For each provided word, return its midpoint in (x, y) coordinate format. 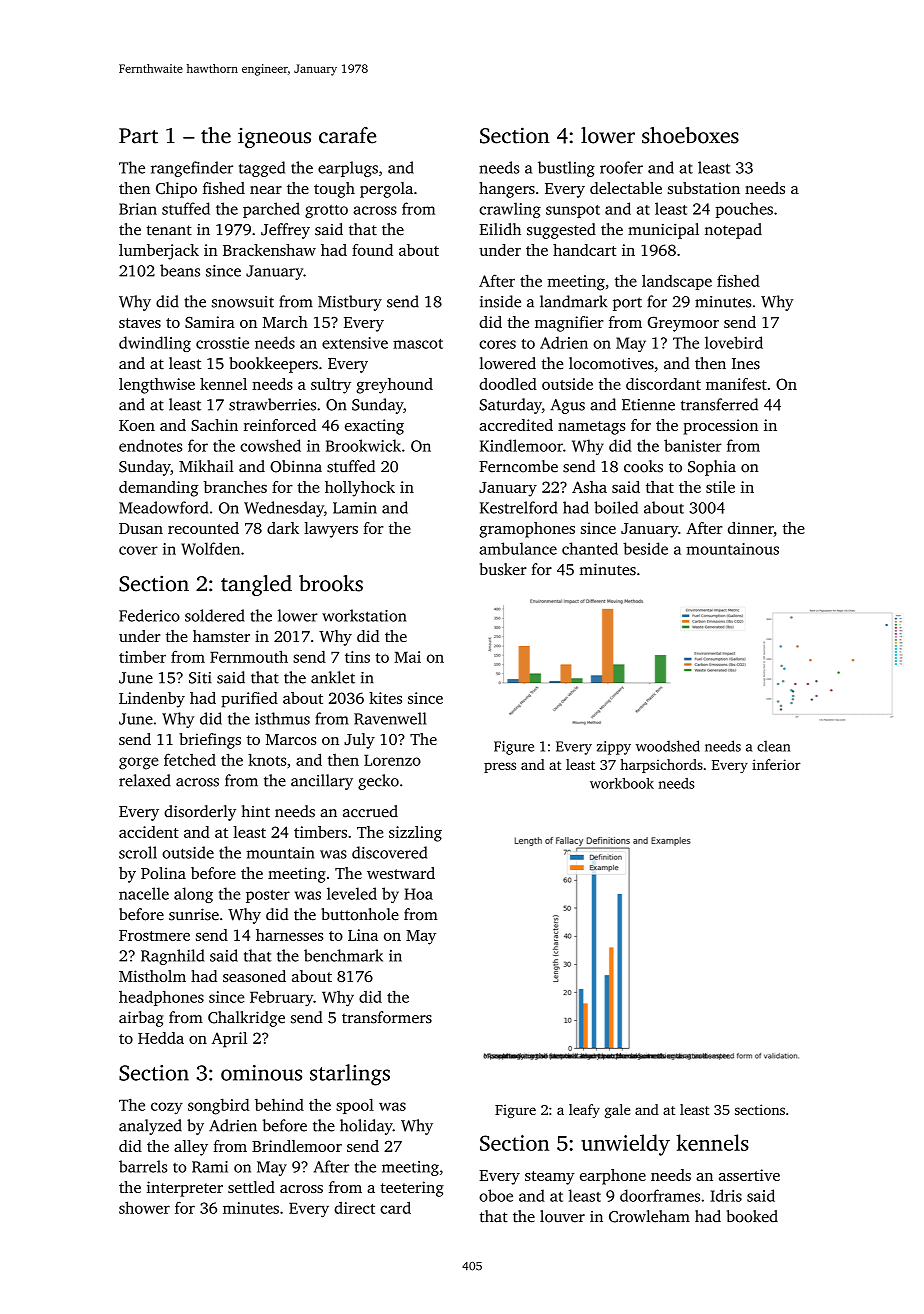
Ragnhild (172, 957)
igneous (274, 137)
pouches (744, 210)
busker (503, 569)
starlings (350, 1075)
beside (645, 548)
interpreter (185, 1189)
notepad (733, 231)
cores (497, 344)
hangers (507, 190)
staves (140, 323)
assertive (749, 1175)
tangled (256, 585)
